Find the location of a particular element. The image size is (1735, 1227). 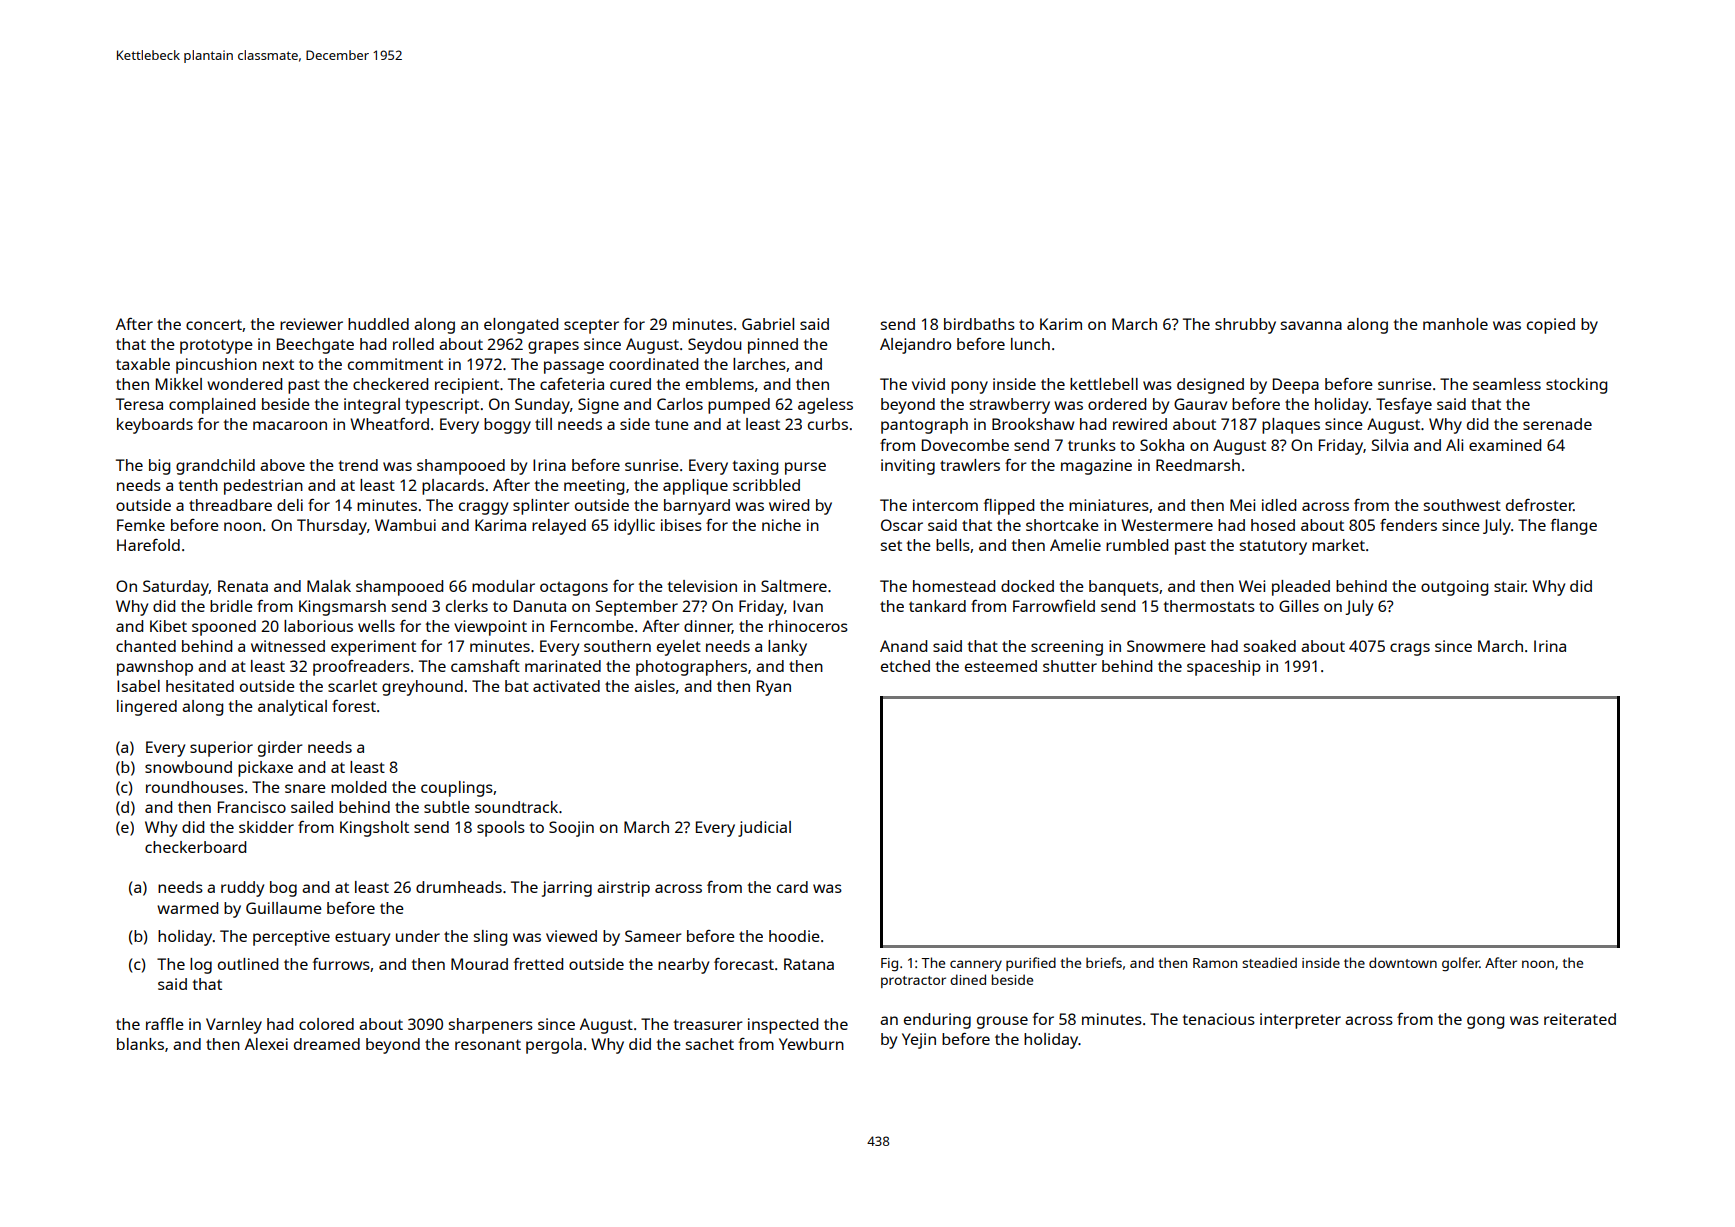

Kibet is located at coordinates (168, 626).
